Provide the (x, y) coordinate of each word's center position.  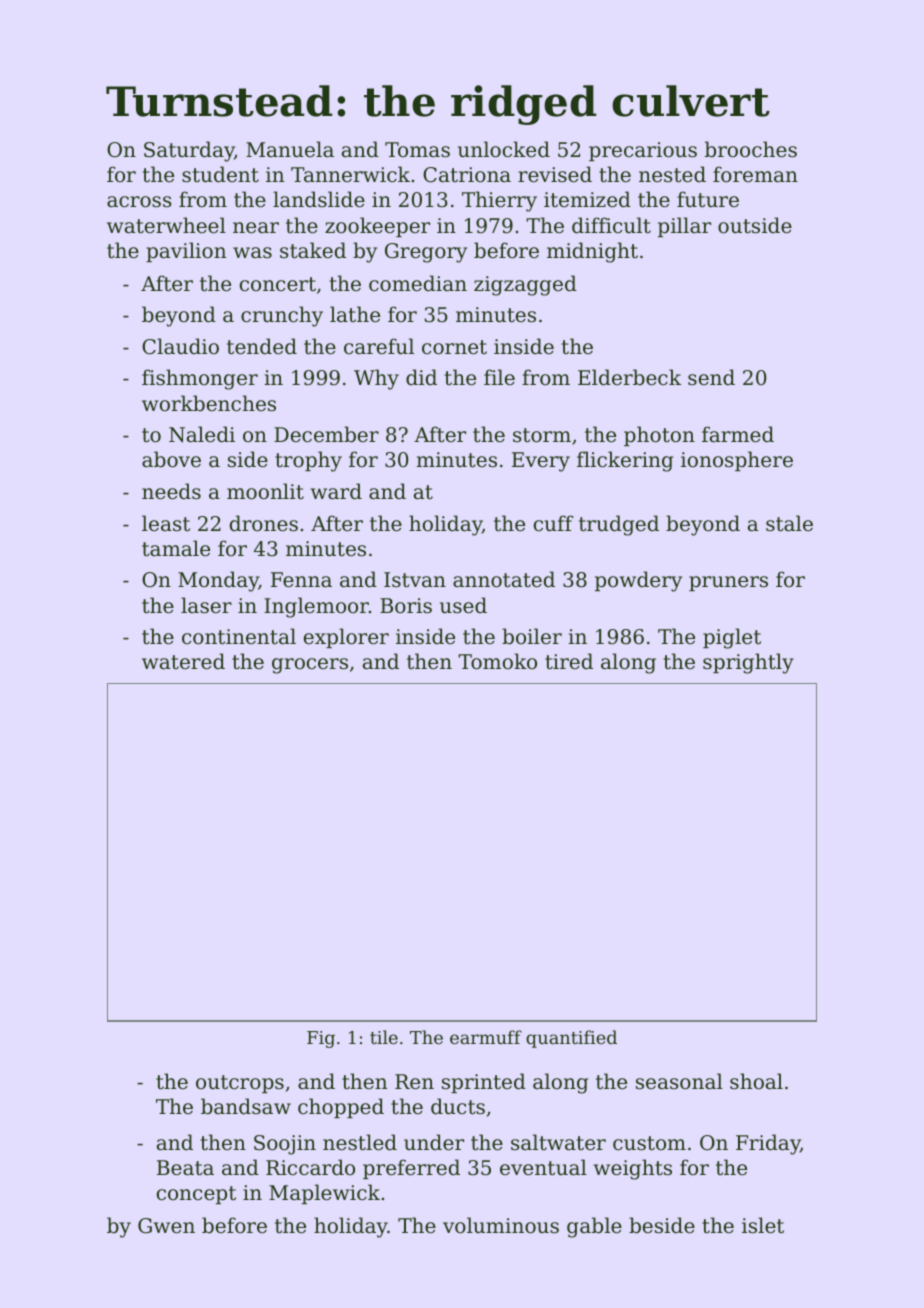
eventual (543, 1167)
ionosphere (737, 461)
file (499, 377)
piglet (732, 638)
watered (183, 661)
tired (569, 661)
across (139, 202)
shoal (756, 1081)
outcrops (240, 1084)
